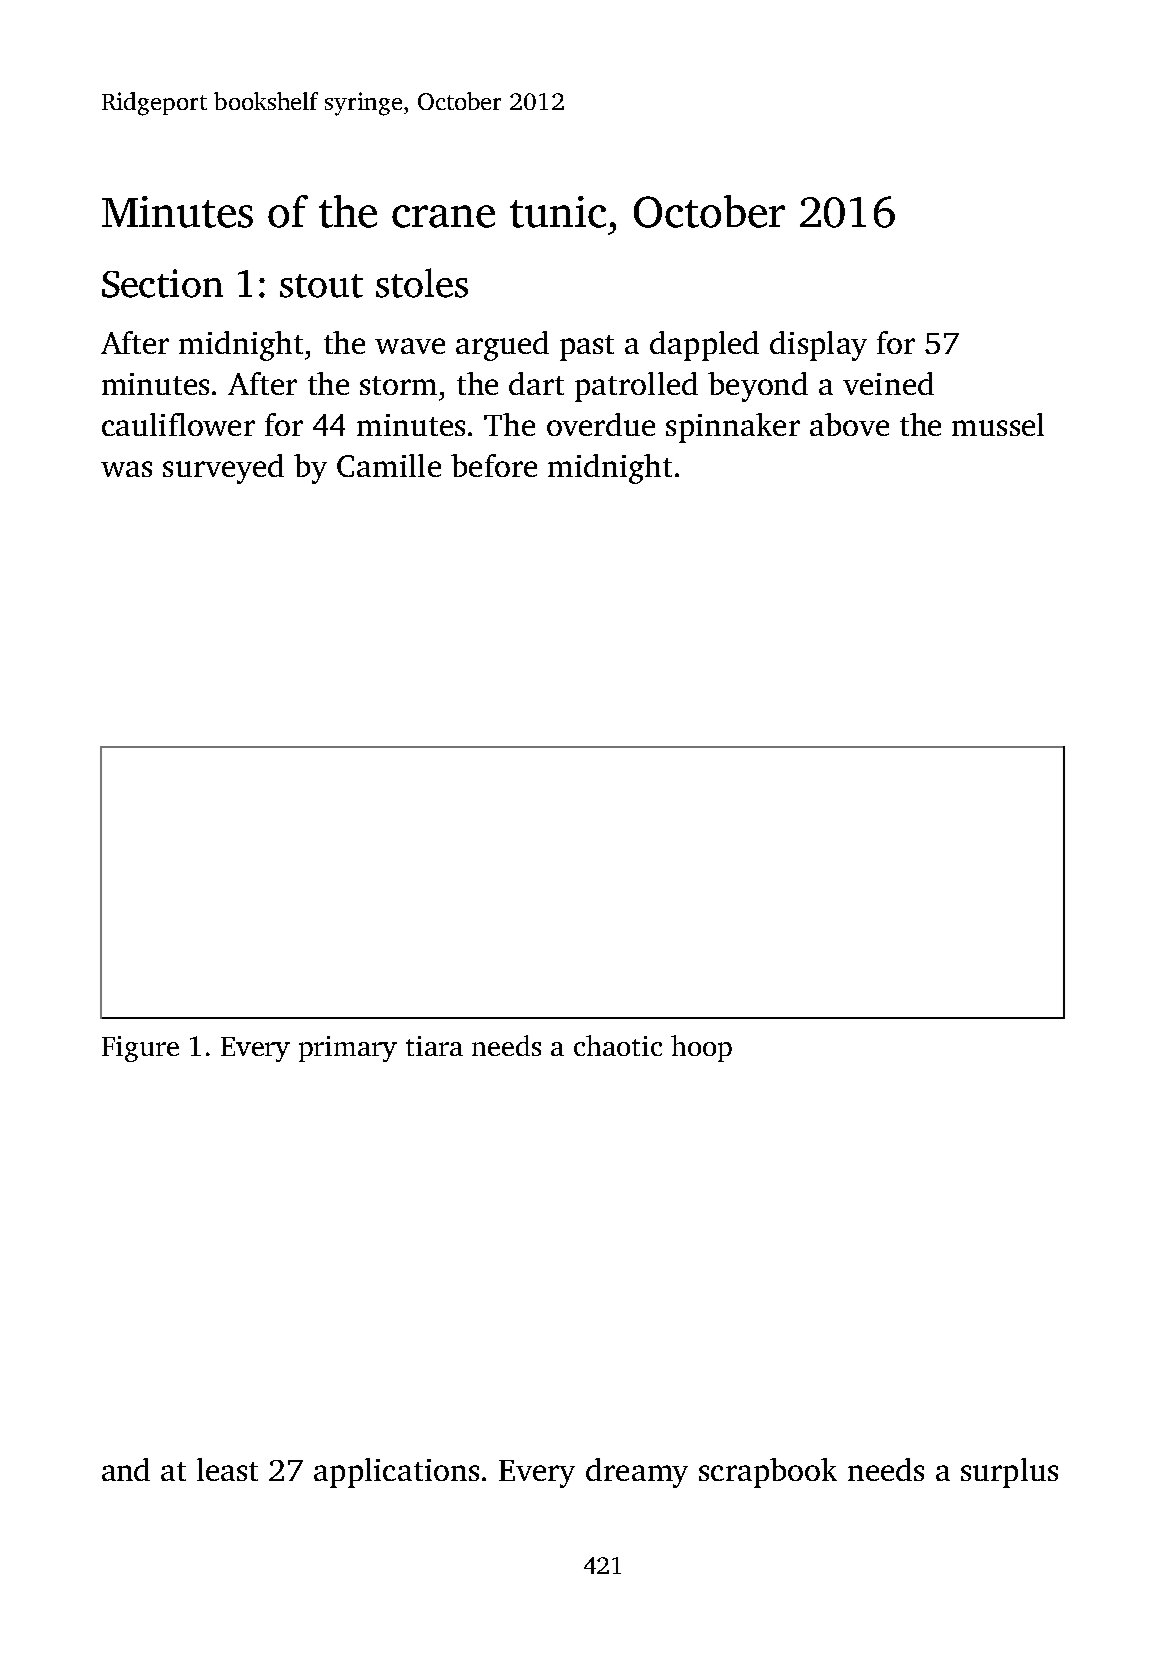  Describe the element at coordinates (849, 424) in the screenshot. I see `above` at that location.
